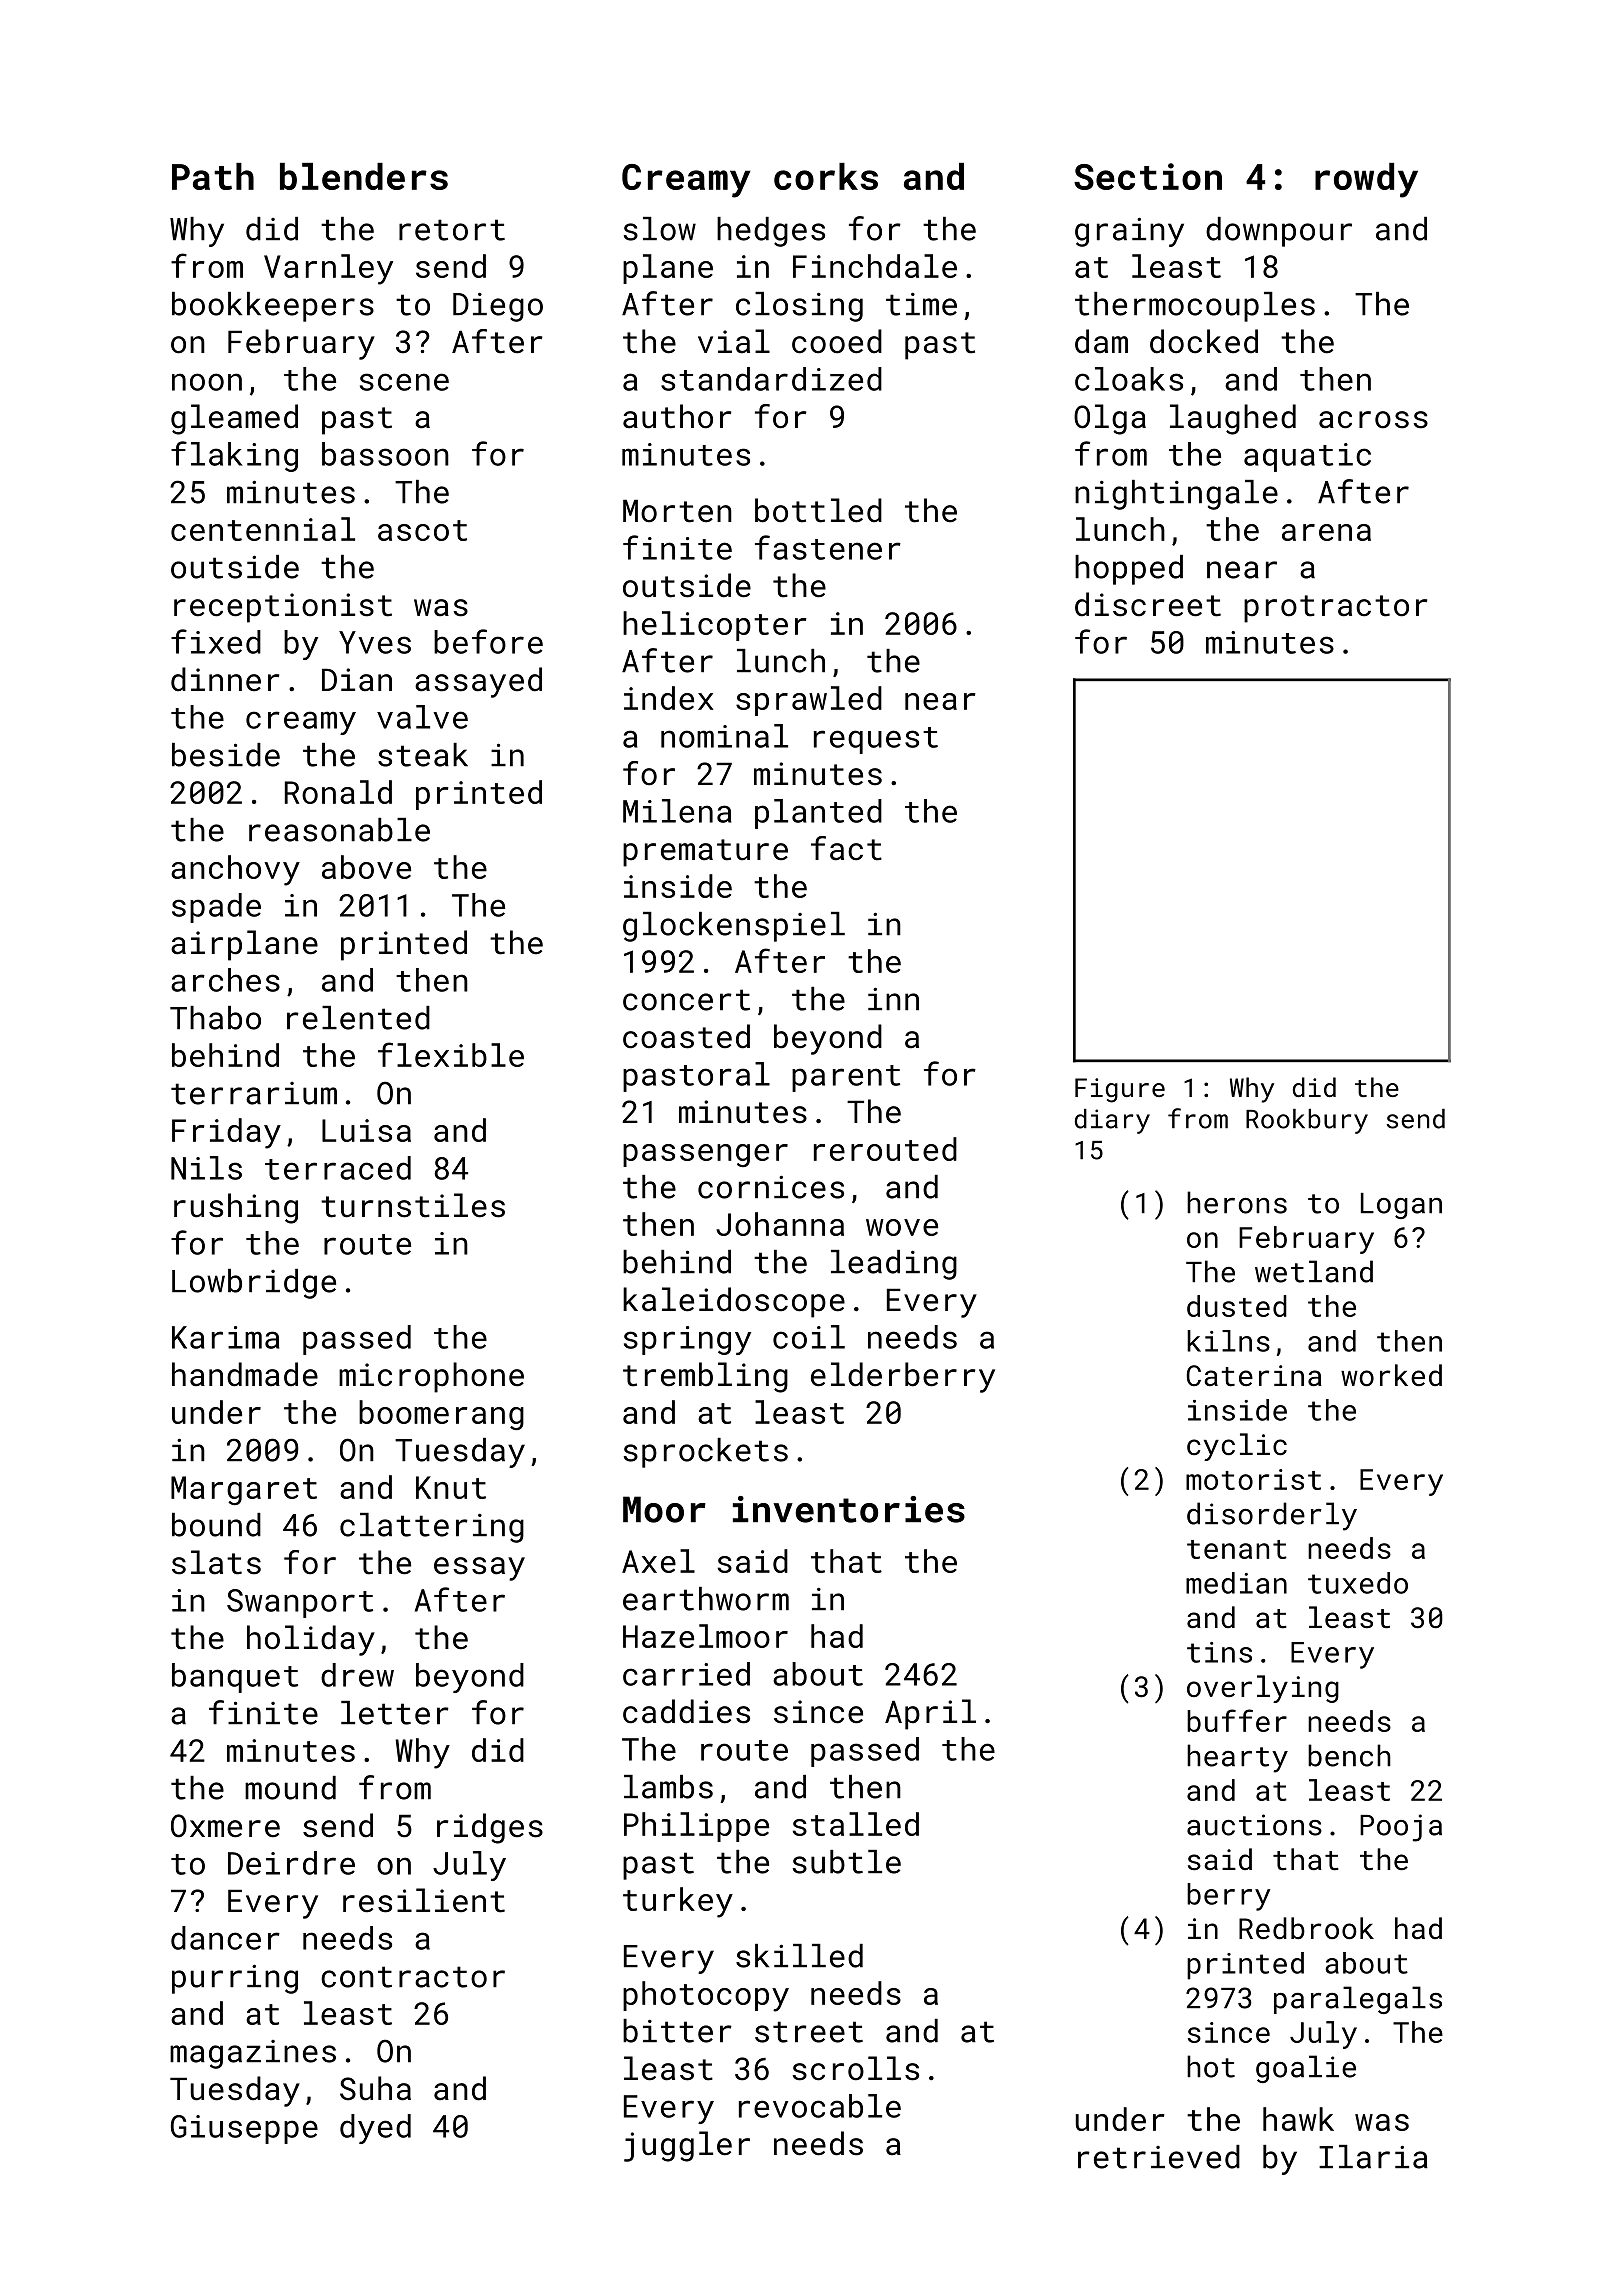  I want to click on discreet, so click(1148, 604).
